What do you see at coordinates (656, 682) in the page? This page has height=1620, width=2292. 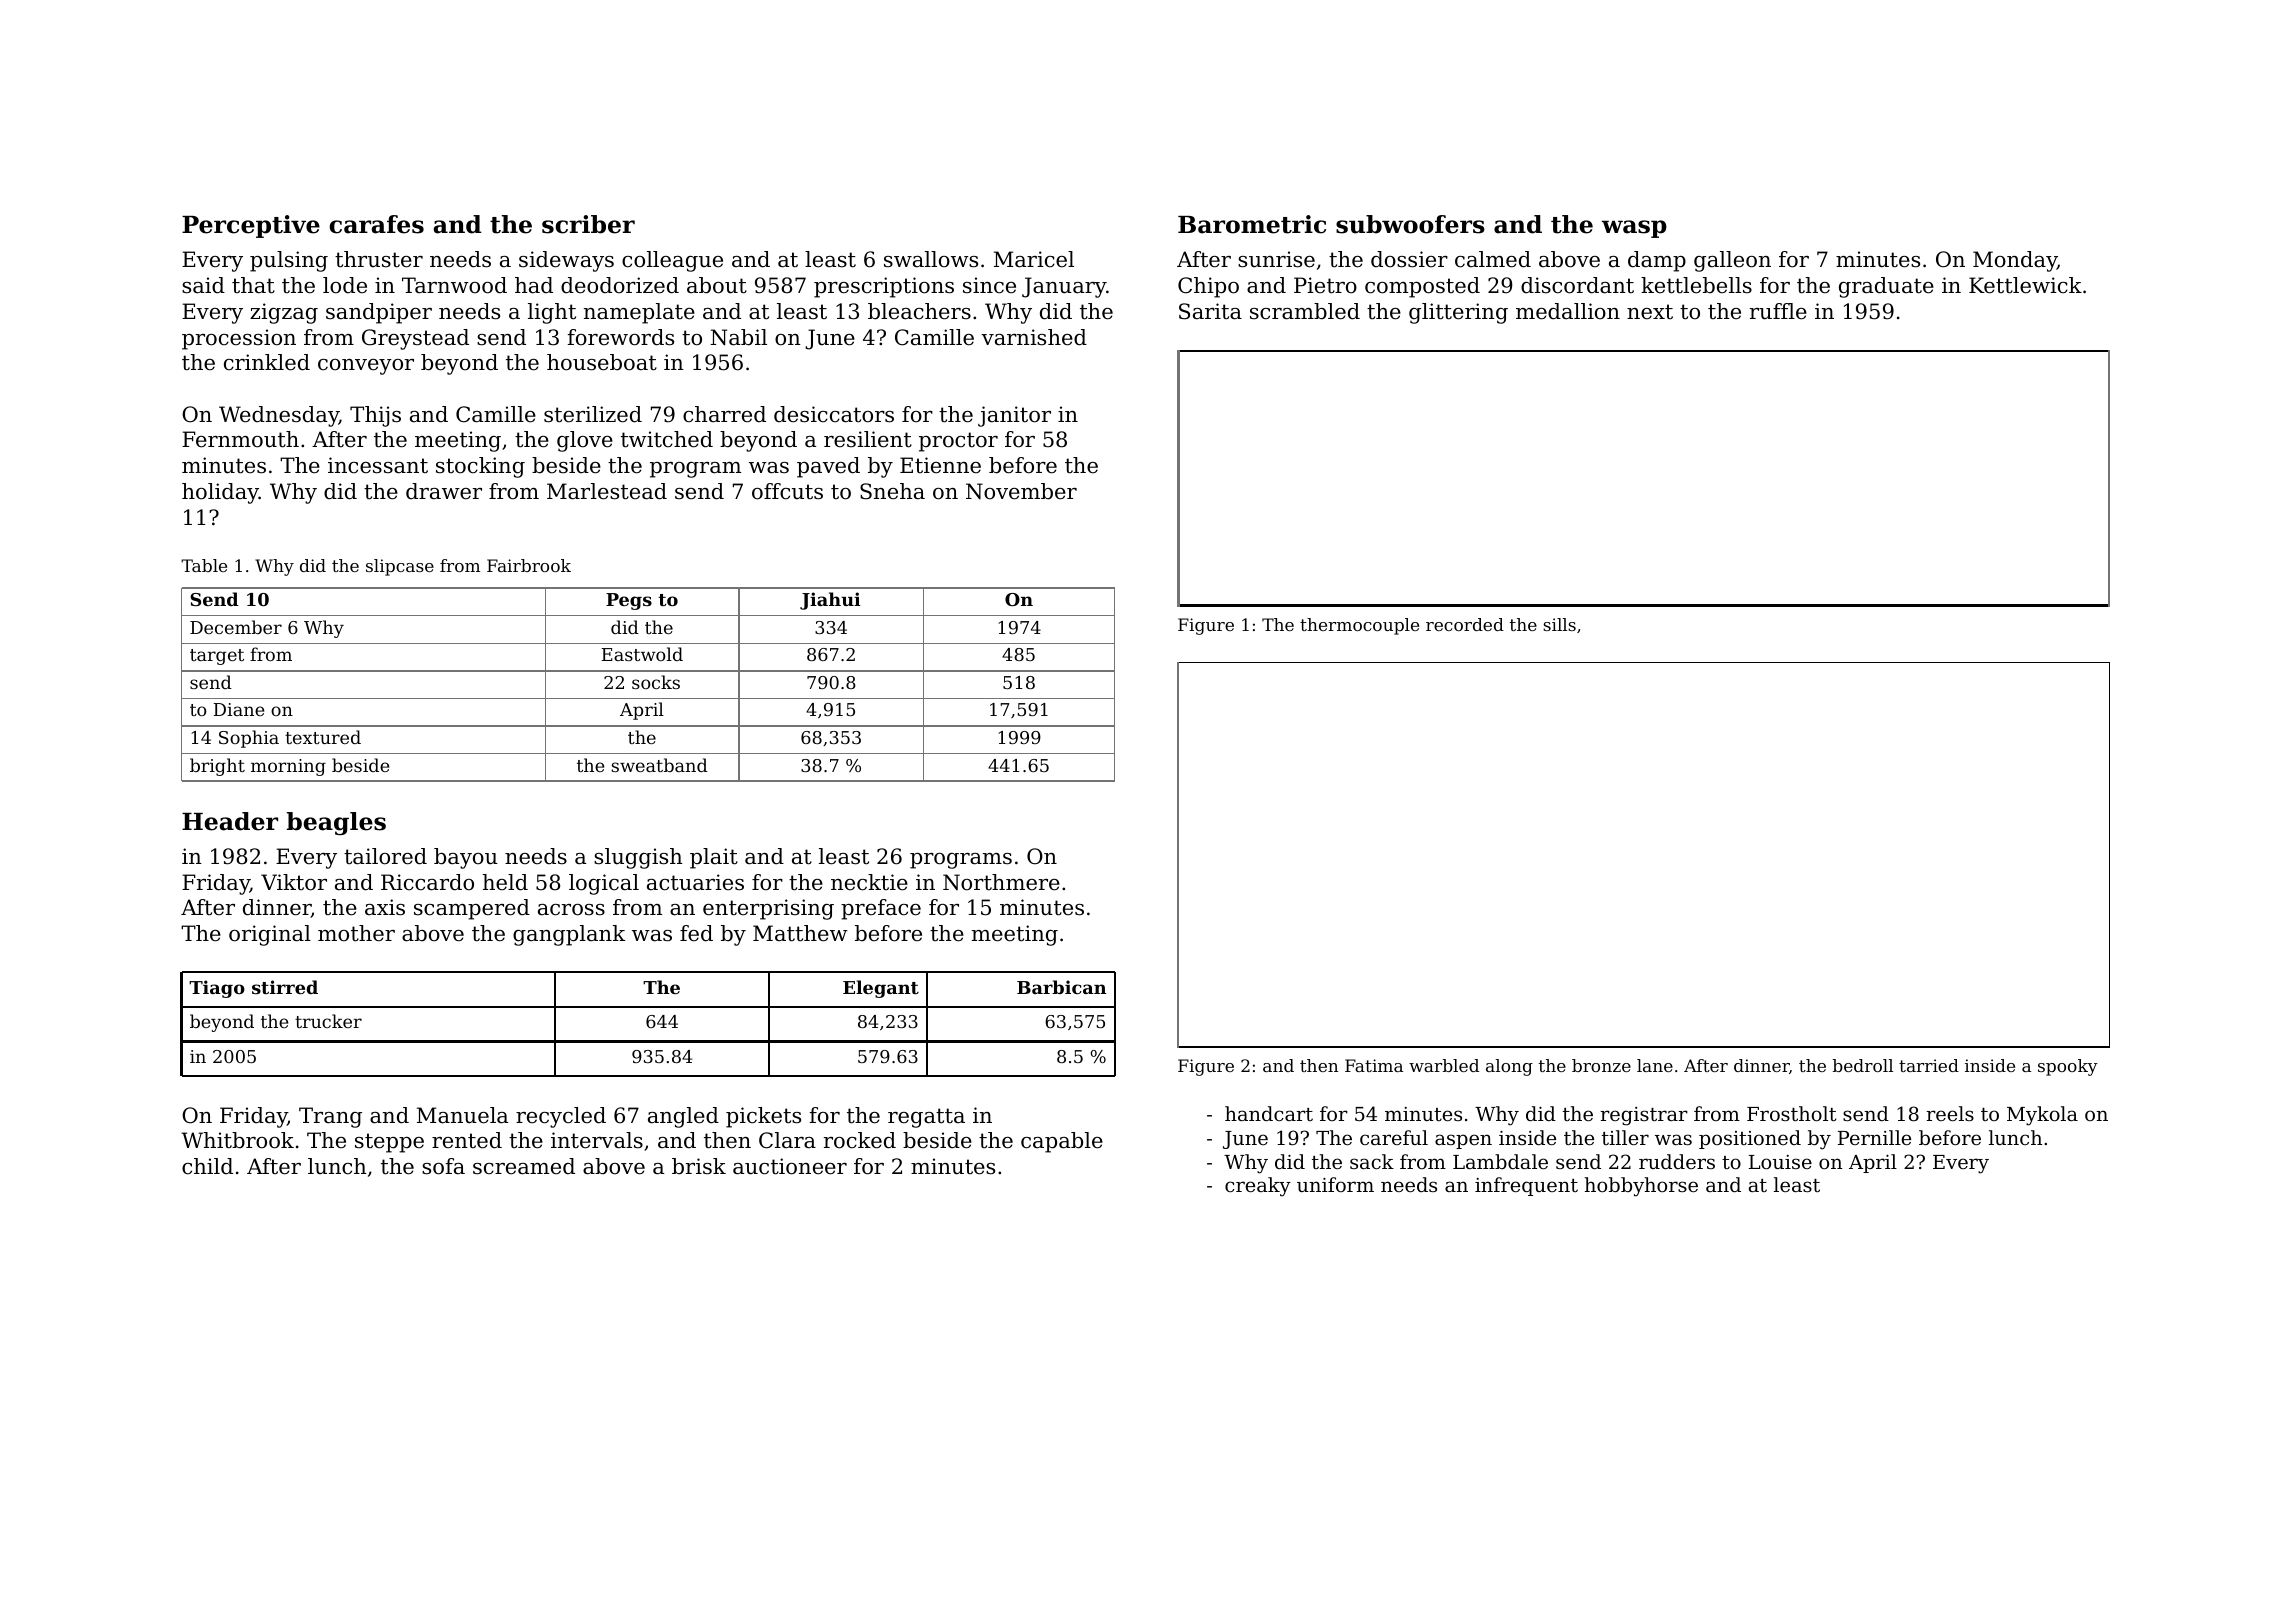 I see `socks` at bounding box center [656, 682].
